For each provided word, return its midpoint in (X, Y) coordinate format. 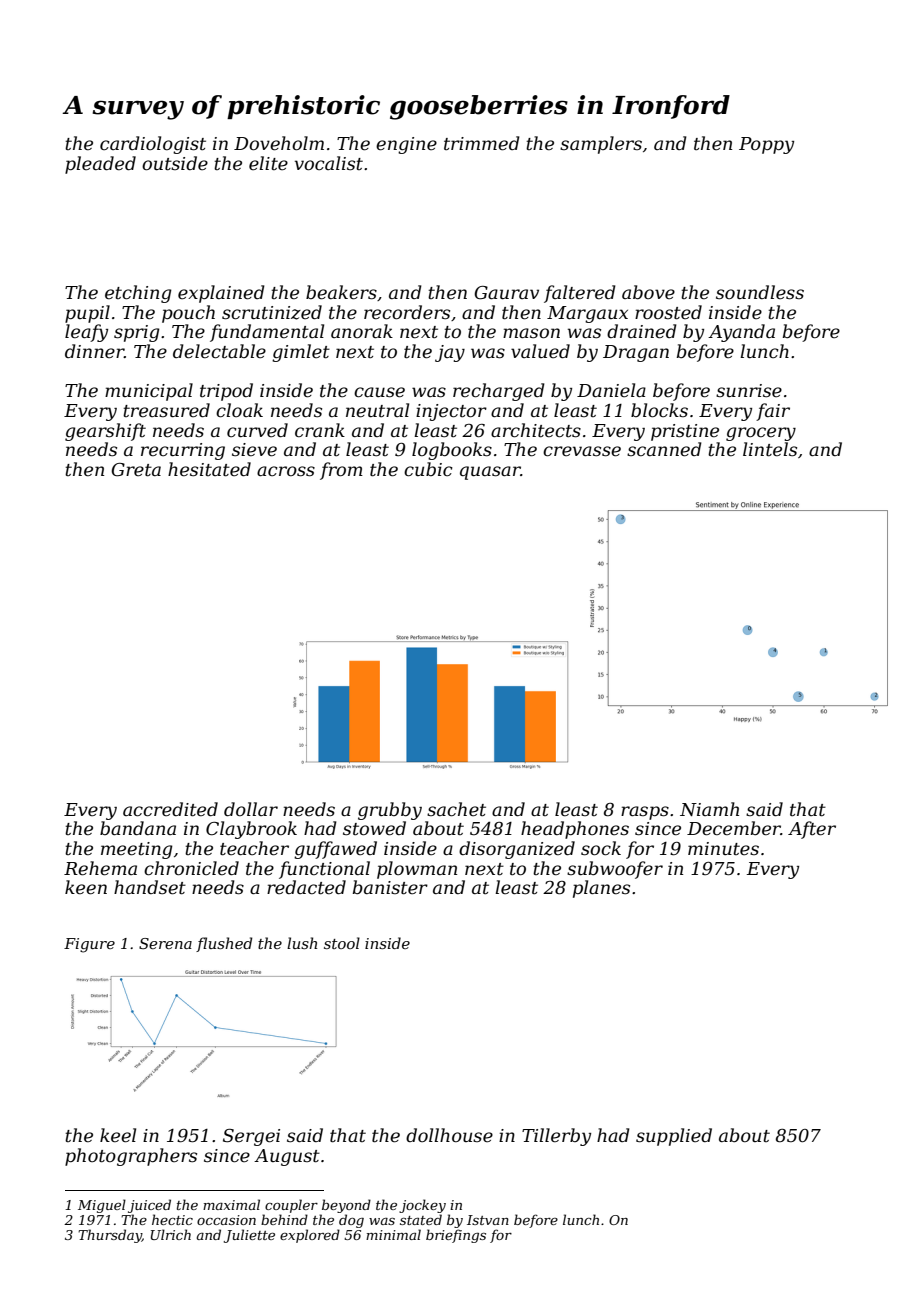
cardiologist (153, 145)
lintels (770, 449)
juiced (149, 1206)
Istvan (488, 1220)
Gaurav (506, 293)
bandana (138, 828)
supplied (674, 1137)
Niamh (709, 809)
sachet (456, 809)
